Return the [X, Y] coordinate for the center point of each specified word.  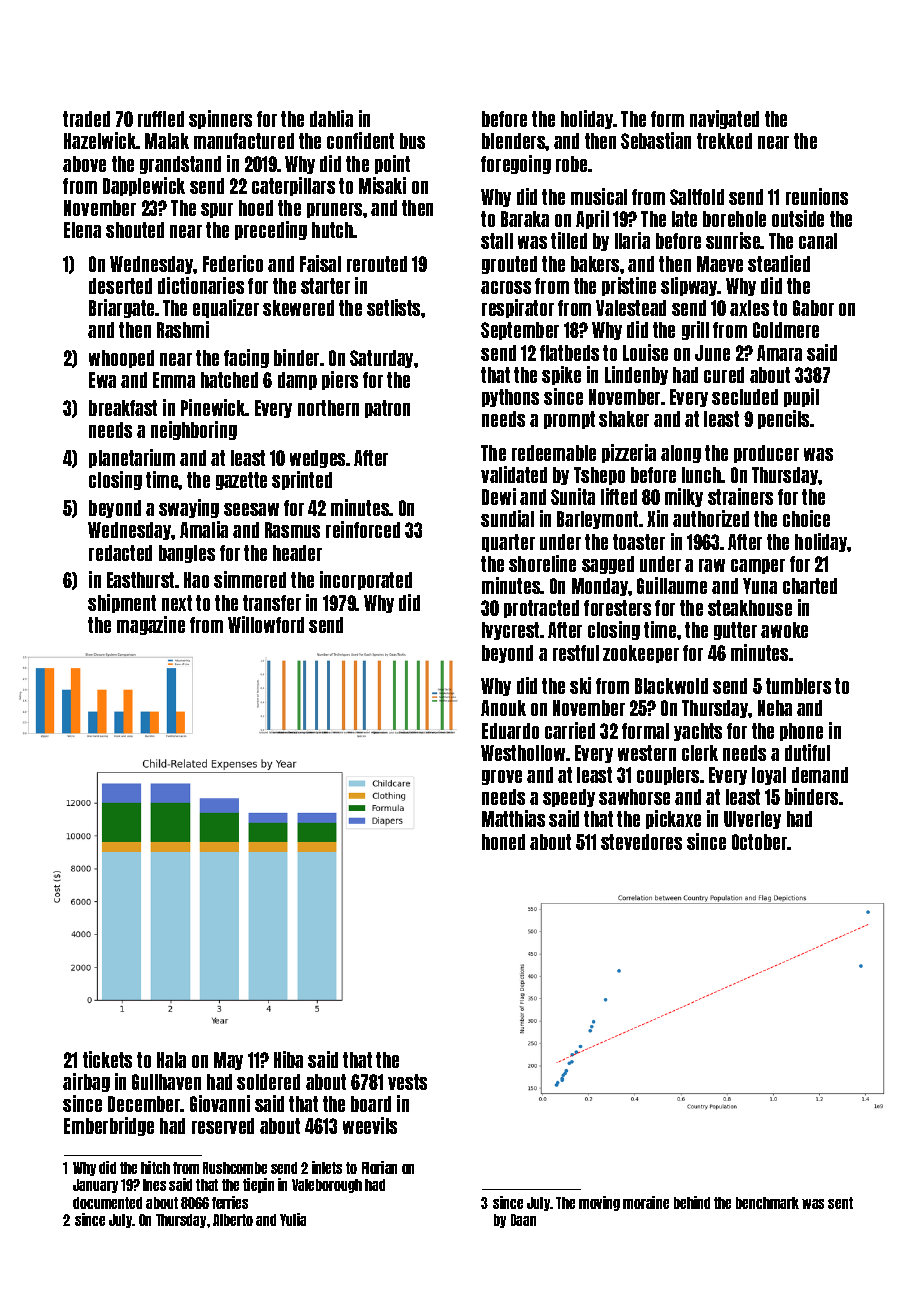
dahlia [331, 118]
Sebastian [656, 140]
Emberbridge [109, 1126]
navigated [724, 119]
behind [692, 1202]
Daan [523, 1220]
